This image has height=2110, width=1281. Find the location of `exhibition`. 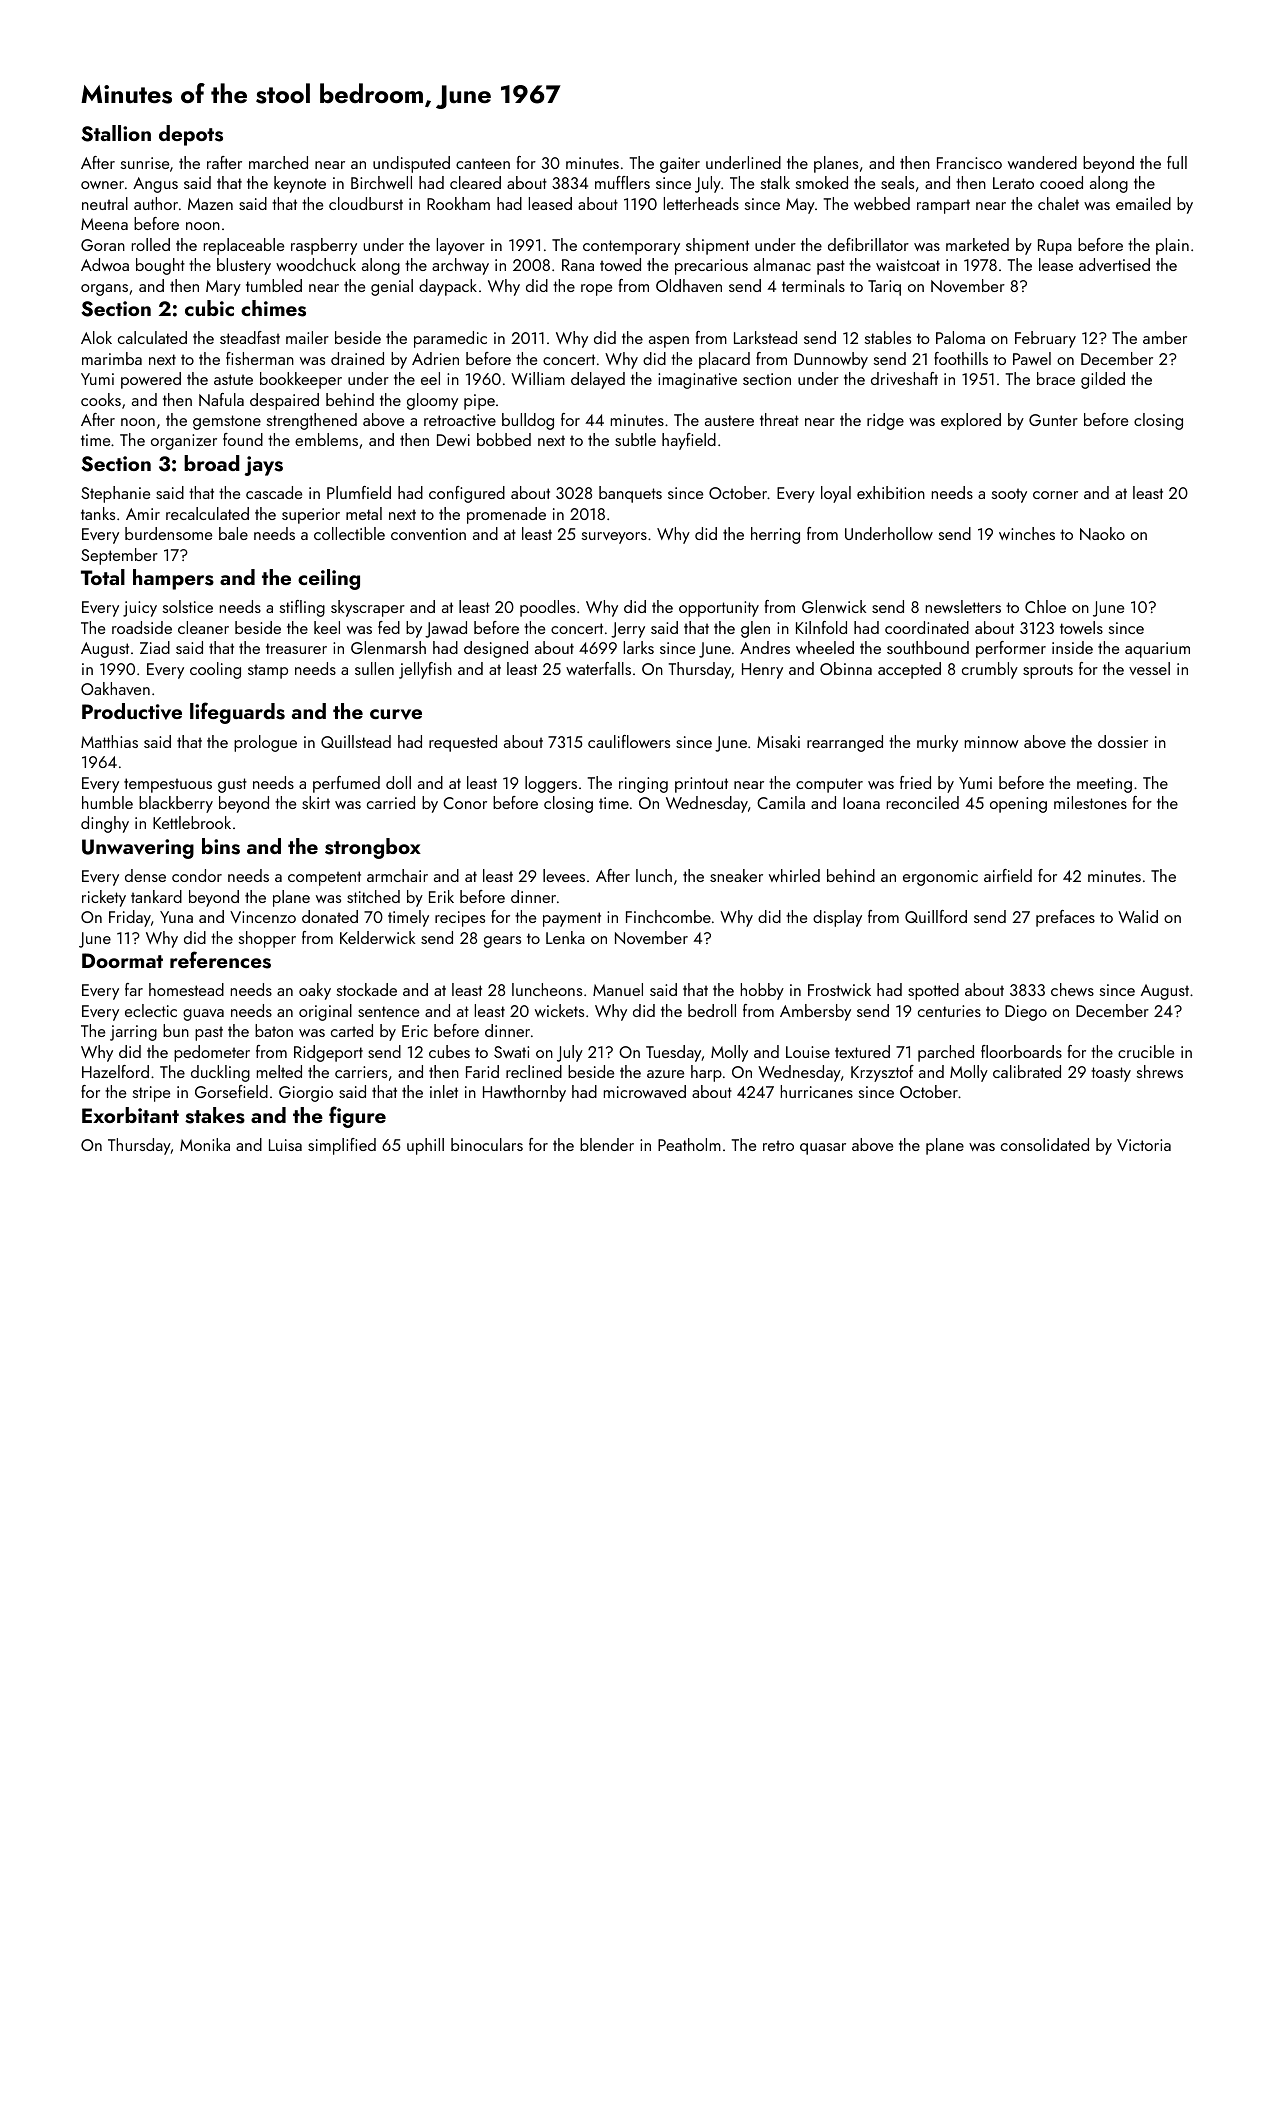

exhibition is located at coordinates (891, 492).
